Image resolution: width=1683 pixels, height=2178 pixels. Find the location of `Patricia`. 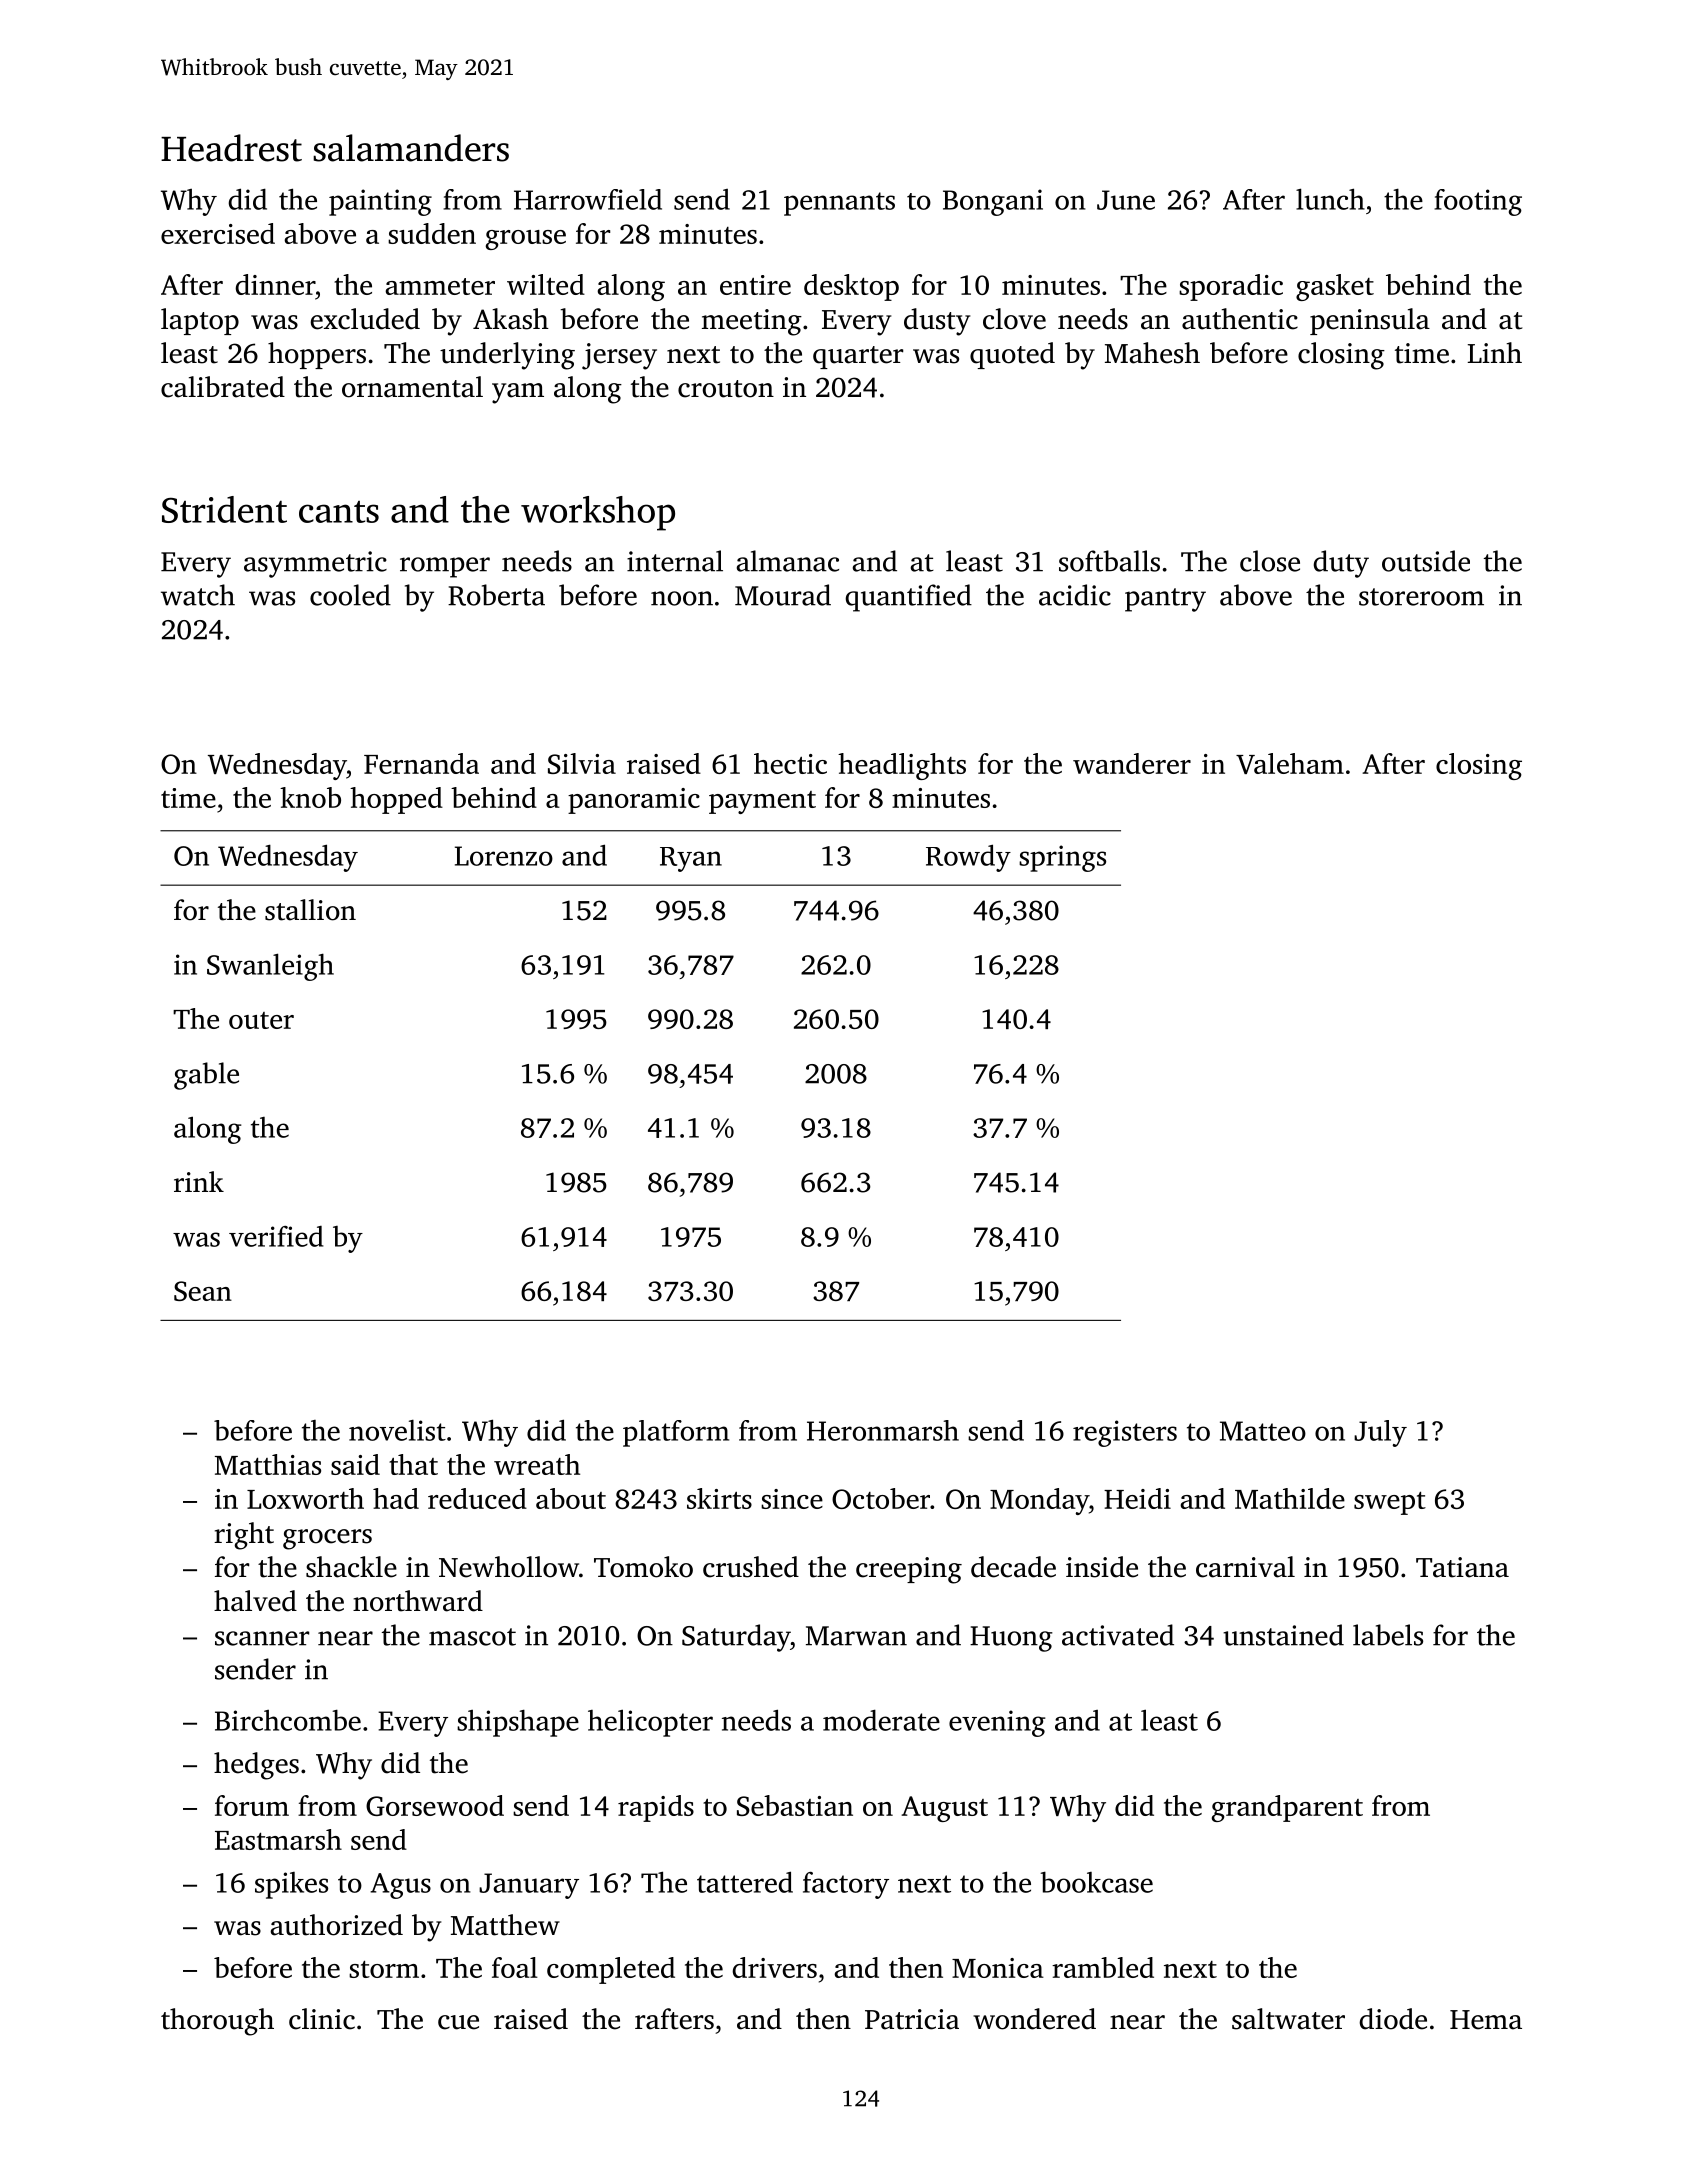

Patricia is located at coordinates (912, 2019).
